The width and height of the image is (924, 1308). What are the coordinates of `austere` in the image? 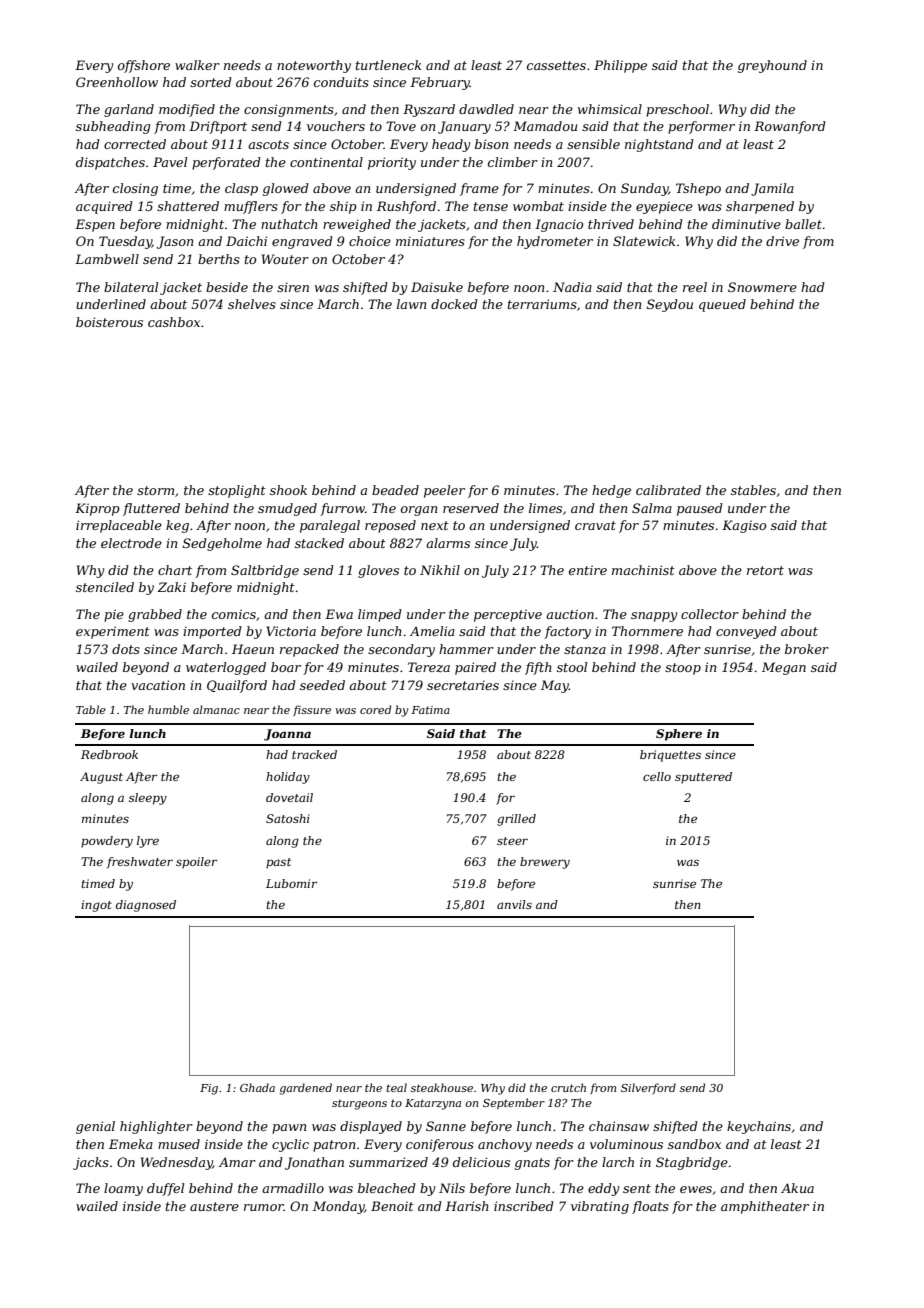 It's located at (214, 1206).
